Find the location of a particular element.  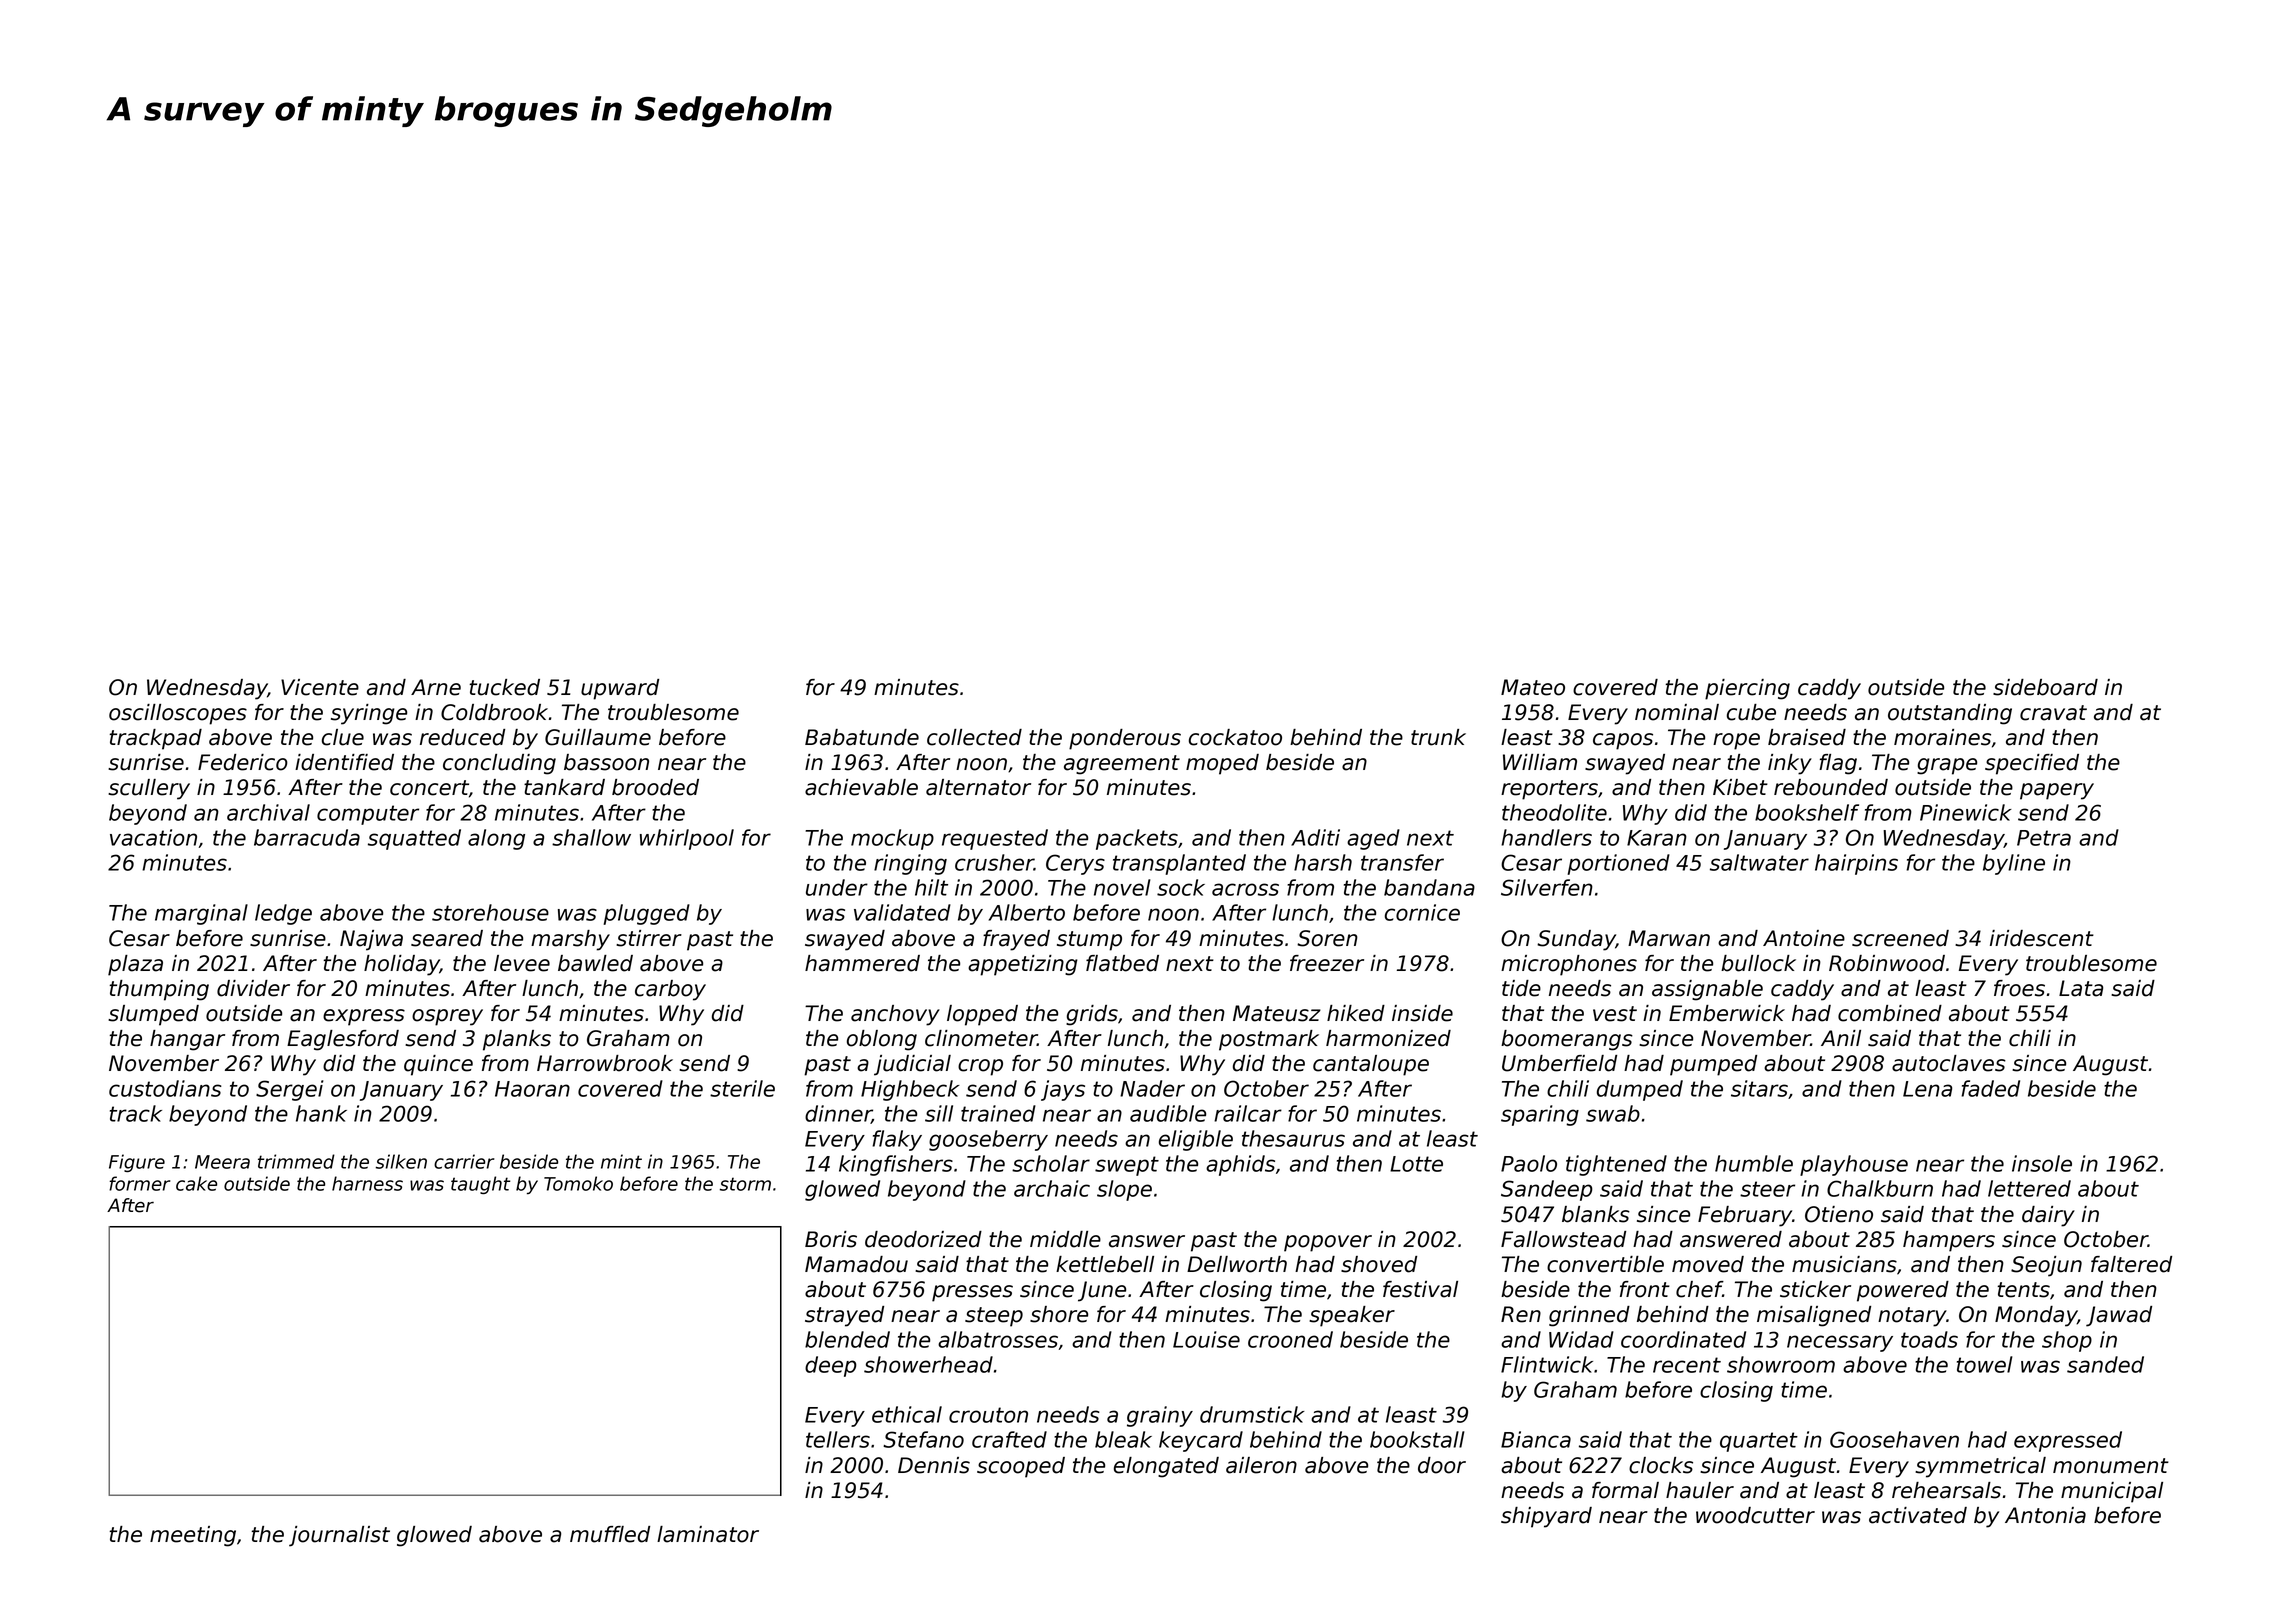

trunk is located at coordinates (1438, 737).
